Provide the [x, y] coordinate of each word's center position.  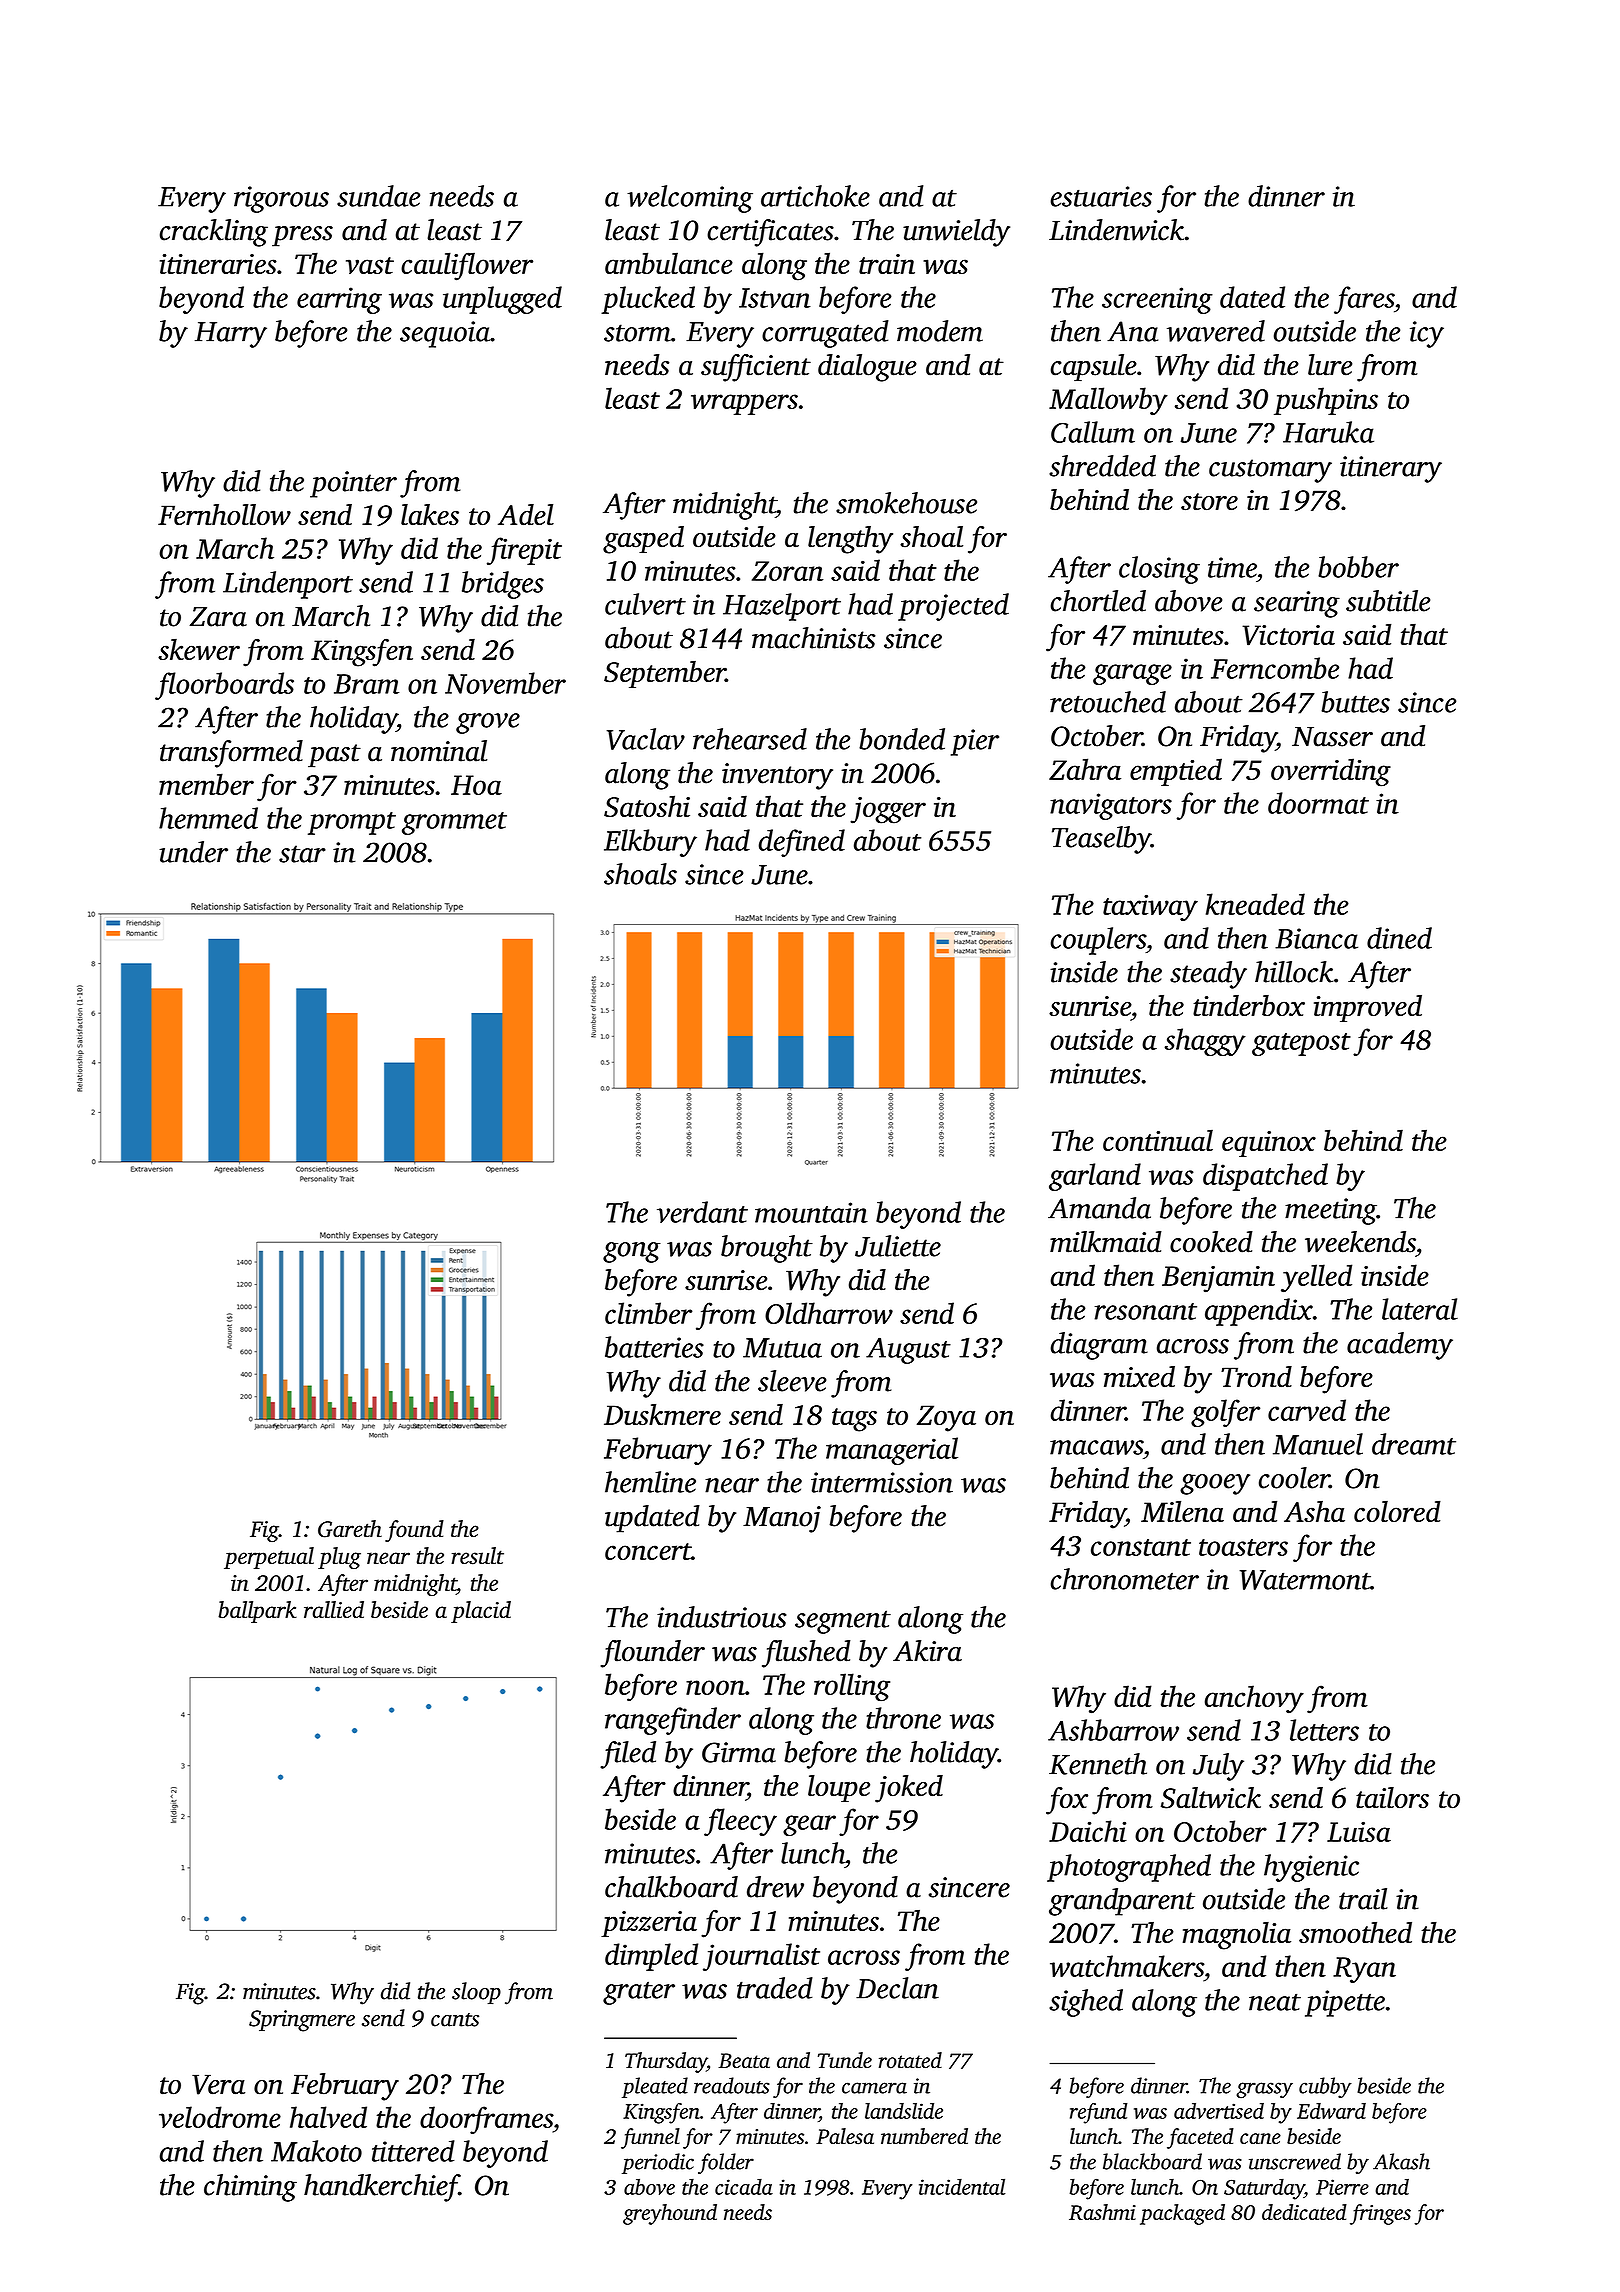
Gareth [350, 1529]
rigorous [281, 199]
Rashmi [1102, 2212]
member [206, 784]
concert [648, 1551]
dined [1399, 938]
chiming [250, 2188]
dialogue [867, 368]
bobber [1358, 567]
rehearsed [750, 739]
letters [1324, 1730]
